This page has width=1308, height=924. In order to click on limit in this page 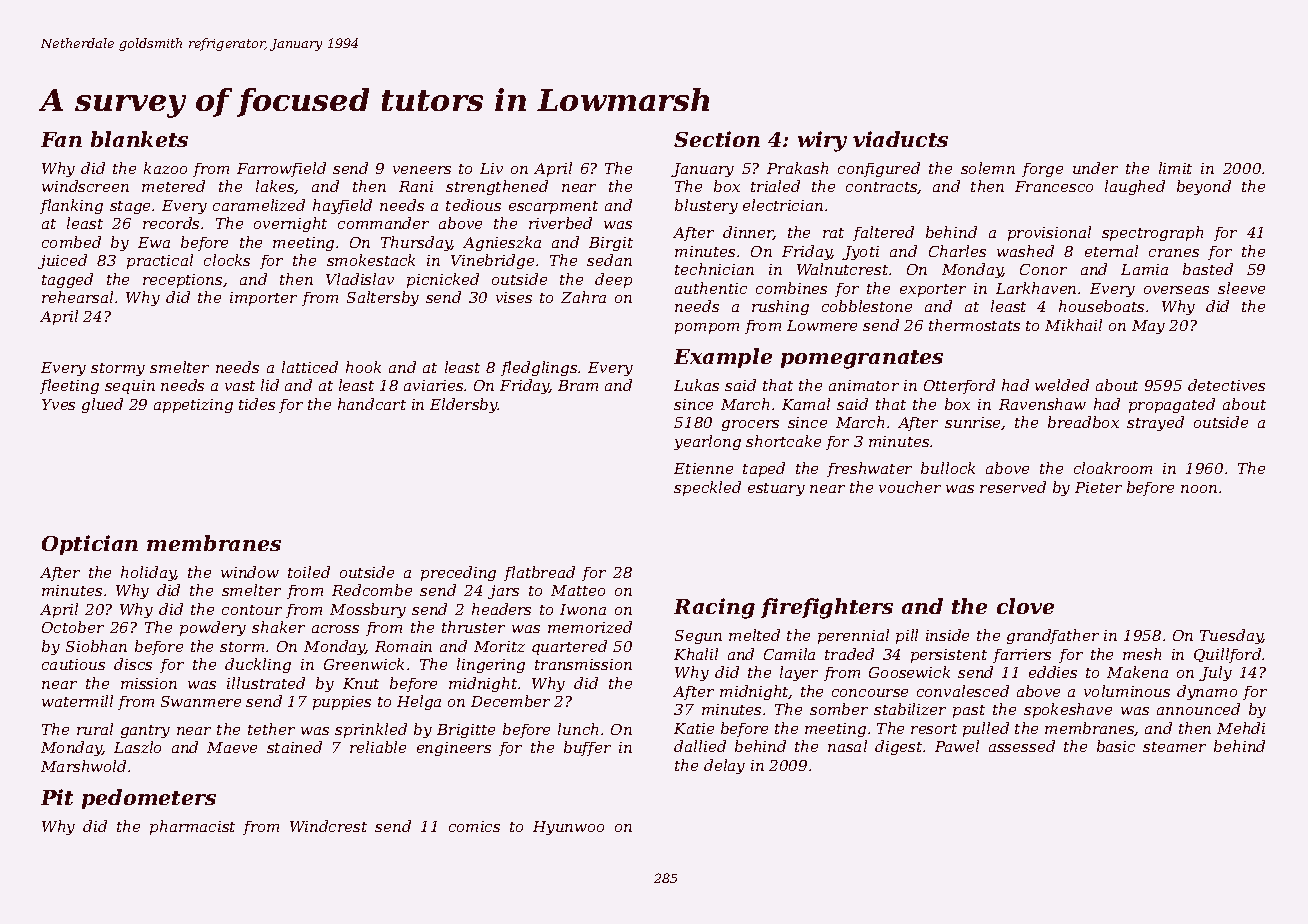, I will do `click(1175, 168)`.
